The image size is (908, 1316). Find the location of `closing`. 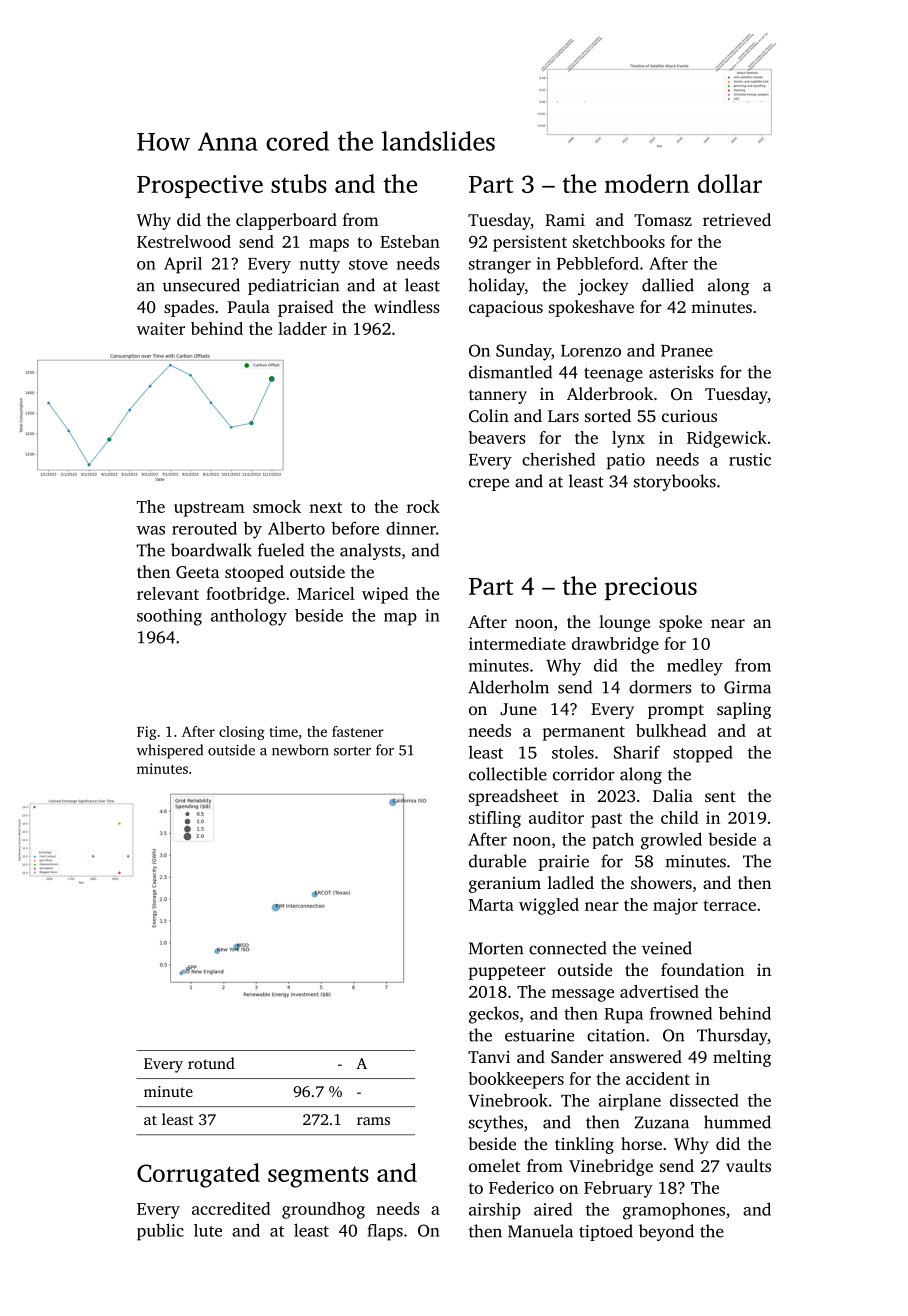

closing is located at coordinates (242, 733).
